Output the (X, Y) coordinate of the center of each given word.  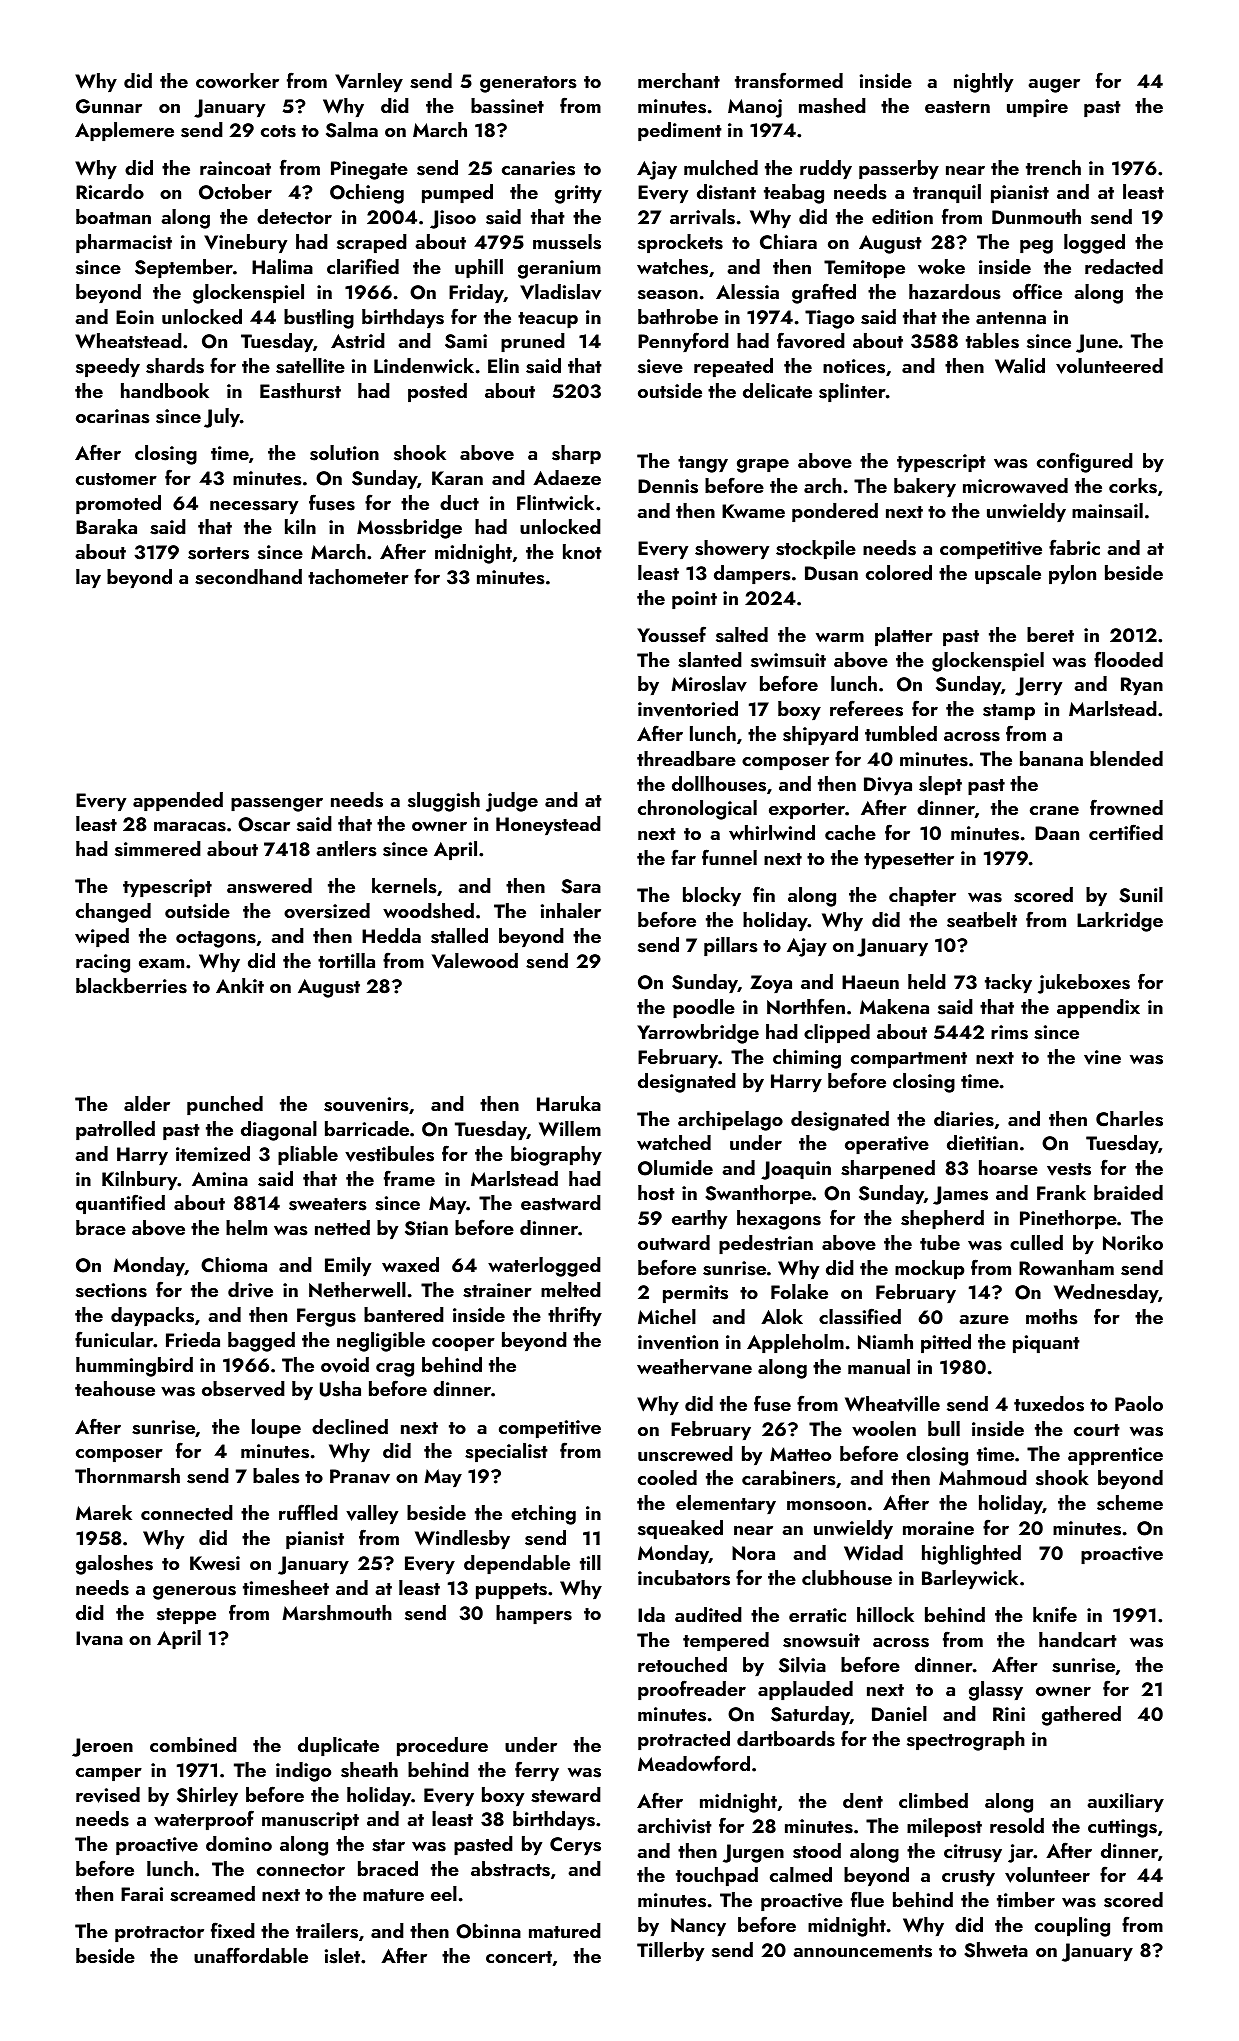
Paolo (1139, 1403)
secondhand (248, 577)
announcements (862, 1951)
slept (940, 785)
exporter (807, 811)
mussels (567, 242)
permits (695, 1294)
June (1097, 343)
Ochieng (367, 194)
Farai (142, 1894)
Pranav (360, 1476)
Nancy (698, 1927)
